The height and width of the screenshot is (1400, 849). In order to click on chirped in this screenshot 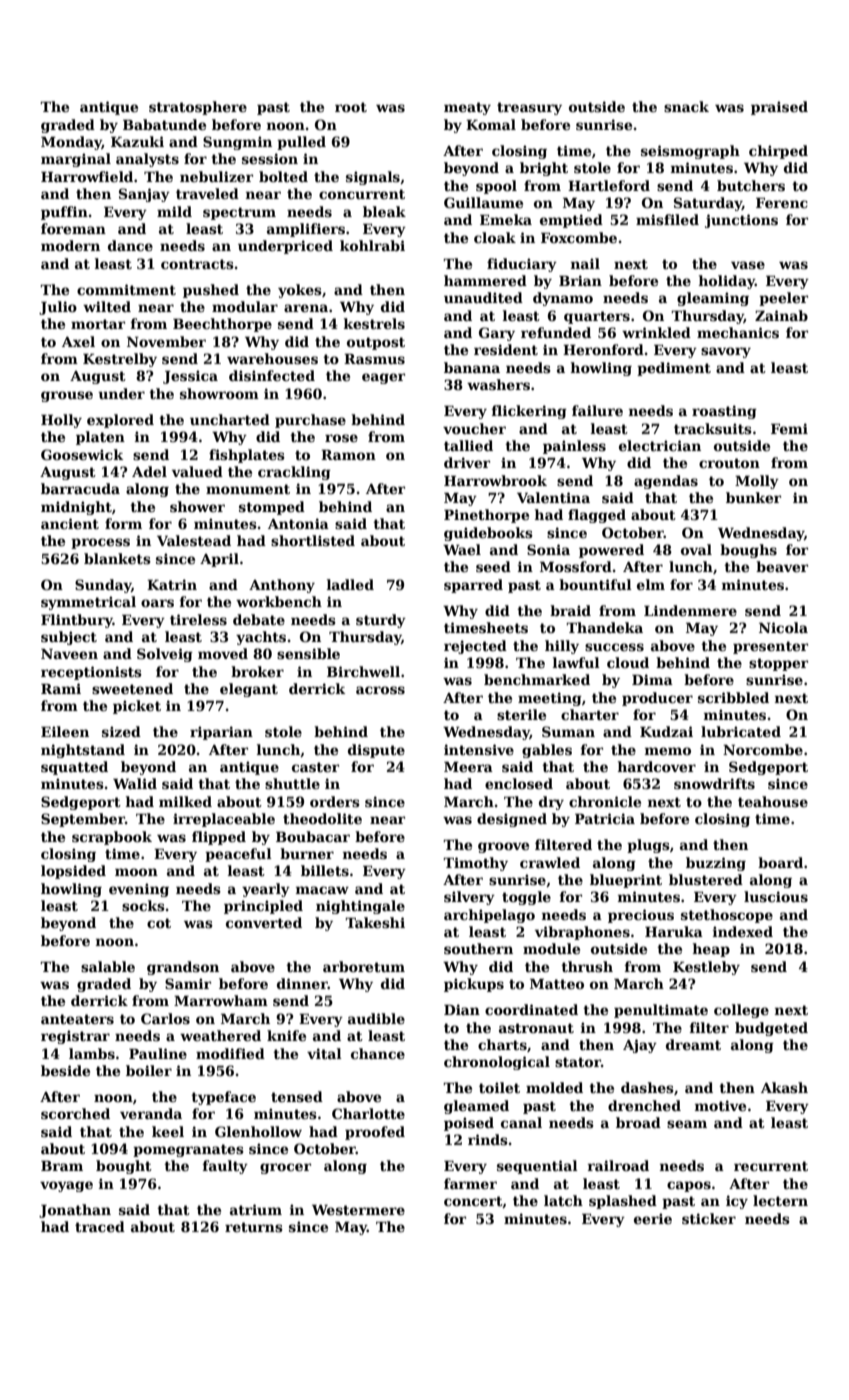, I will do `click(778, 152)`.
